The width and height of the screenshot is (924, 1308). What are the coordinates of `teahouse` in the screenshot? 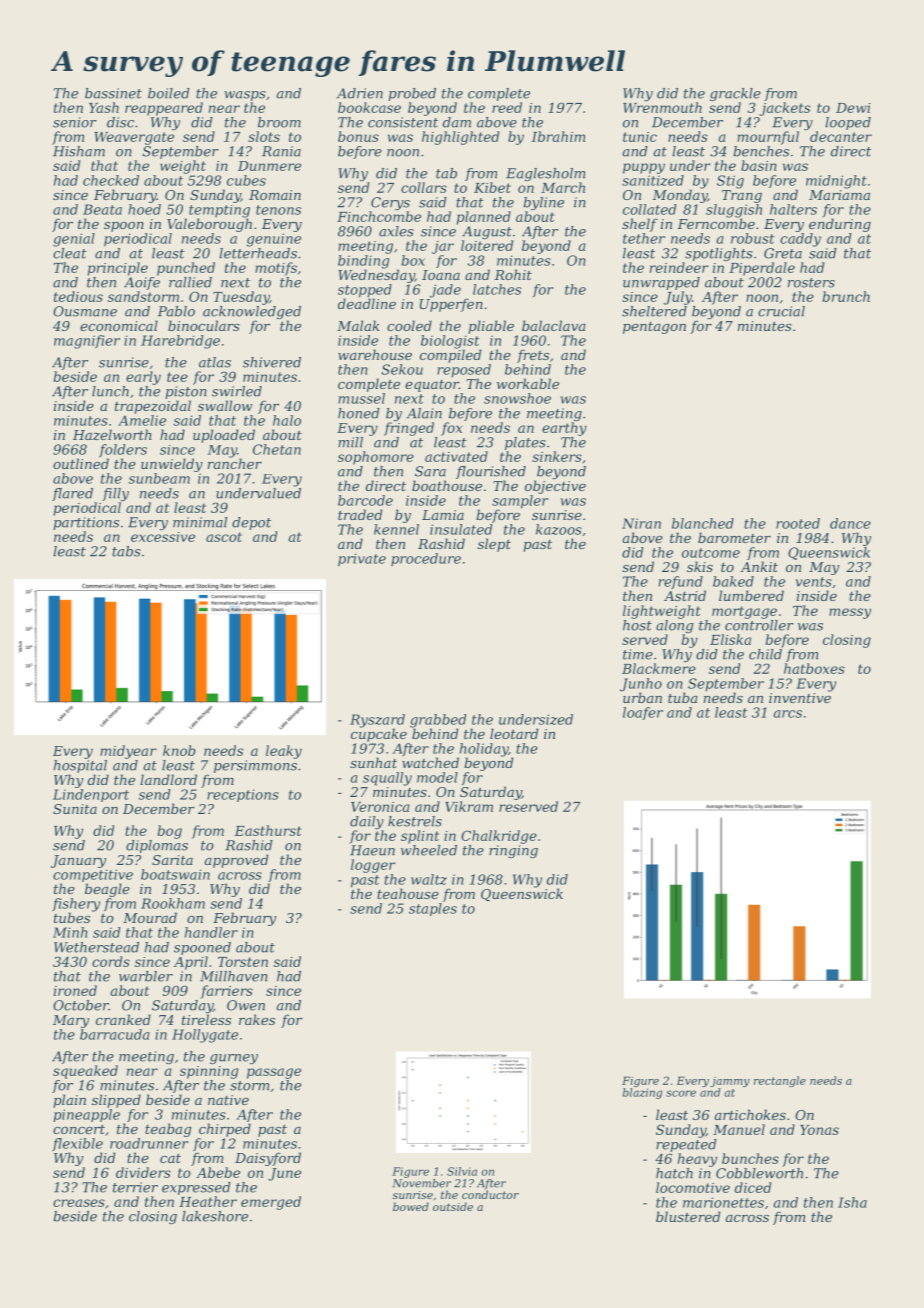 It's located at (408, 893).
